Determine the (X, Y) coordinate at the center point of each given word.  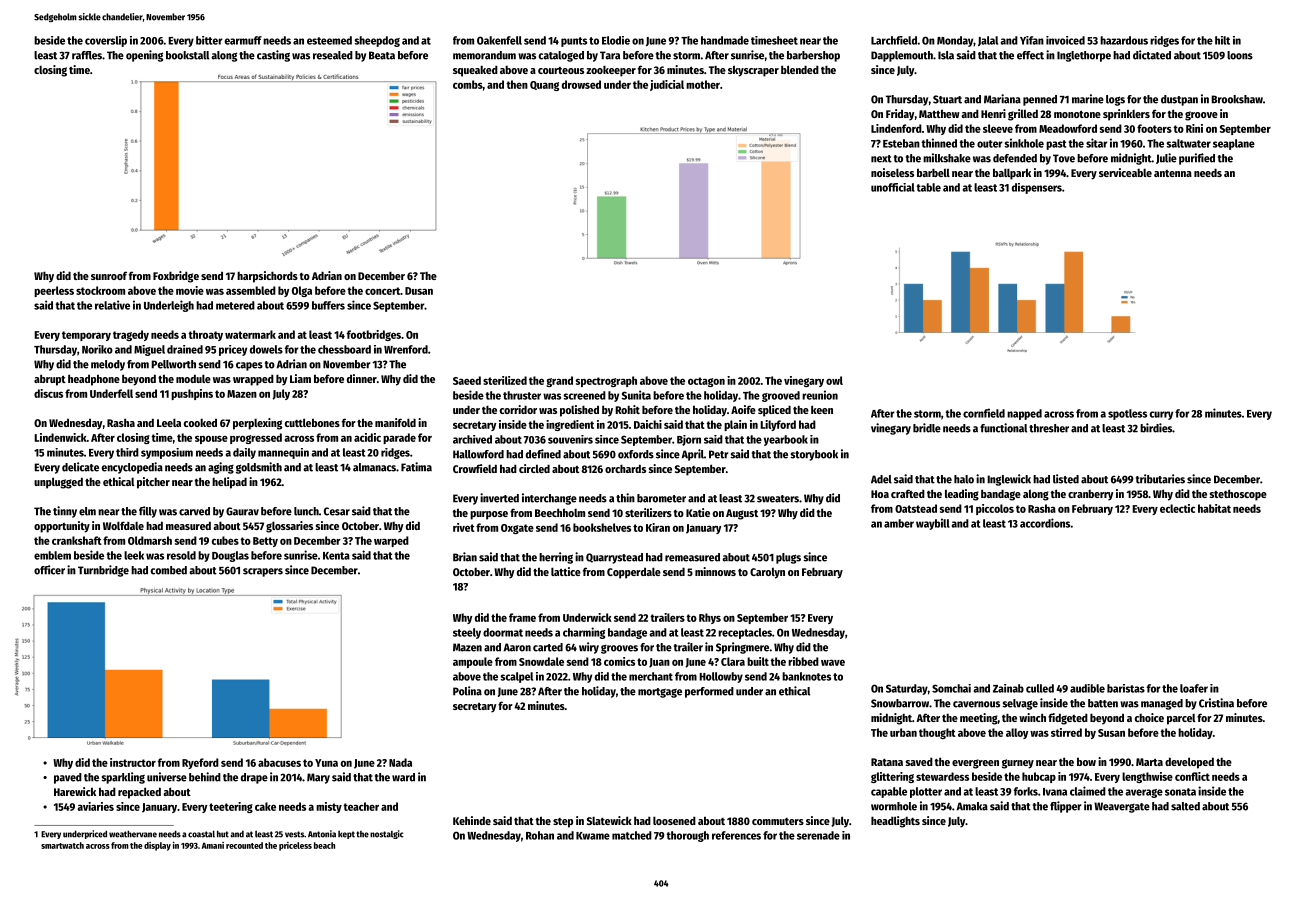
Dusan (419, 291)
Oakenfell (499, 40)
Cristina (1216, 703)
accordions (1045, 523)
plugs (788, 558)
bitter (209, 40)
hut (223, 834)
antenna (1173, 173)
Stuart (947, 99)
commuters (778, 821)
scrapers (263, 572)
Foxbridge (176, 277)
